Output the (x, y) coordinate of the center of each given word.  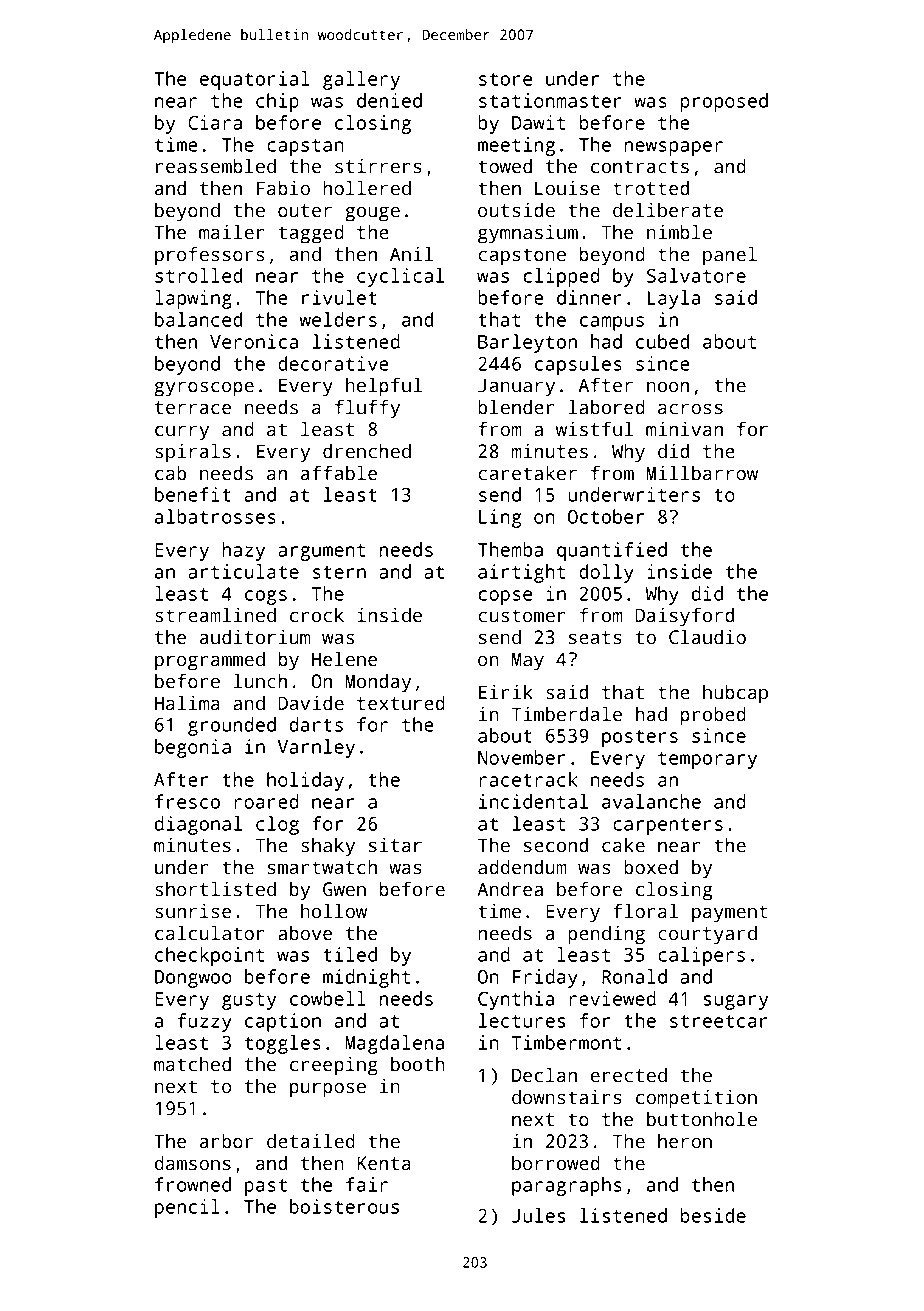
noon (668, 387)
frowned (193, 1184)
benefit (193, 494)
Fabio (283, 188)
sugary (735, 1002)
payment (730, 914)
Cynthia (516, 1000)
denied (389, 100)
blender (516, 407)
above (305, 933)
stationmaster (550, 100)
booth (418, 1064)
